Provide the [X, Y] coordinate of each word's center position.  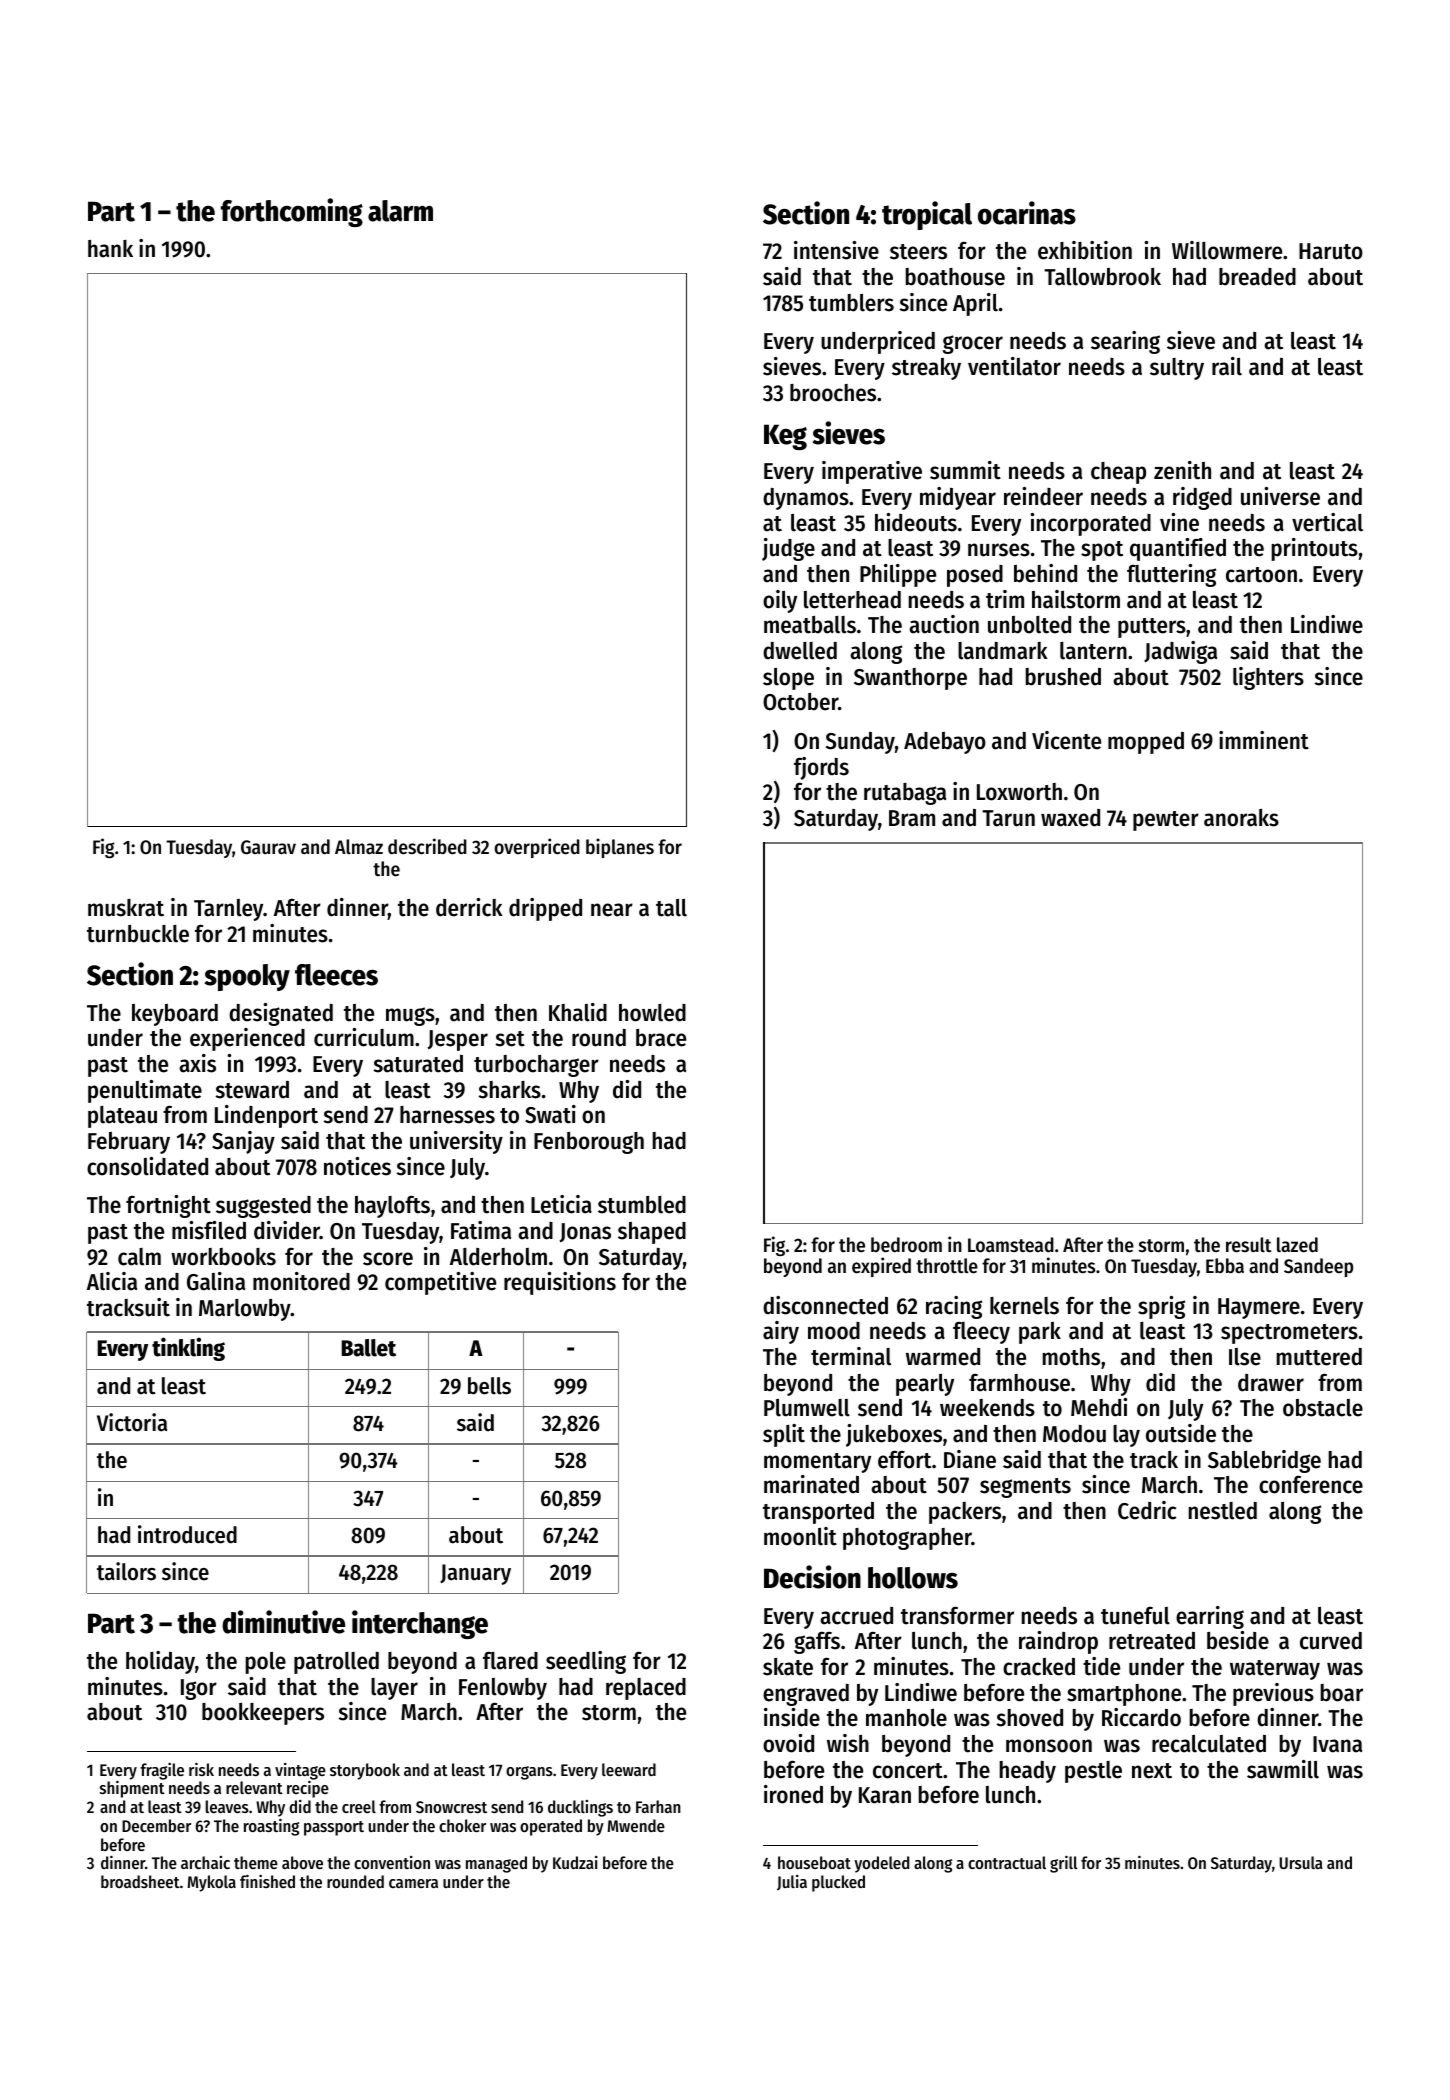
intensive [836, 250]
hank [110, 249]
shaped [652, 1233]
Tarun [1008, 818]
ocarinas [1027, 213]
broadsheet [140, 1881]
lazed [1297, 1245]
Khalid [578, 1012]
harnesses [447, 1115]
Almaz [359, 846]
